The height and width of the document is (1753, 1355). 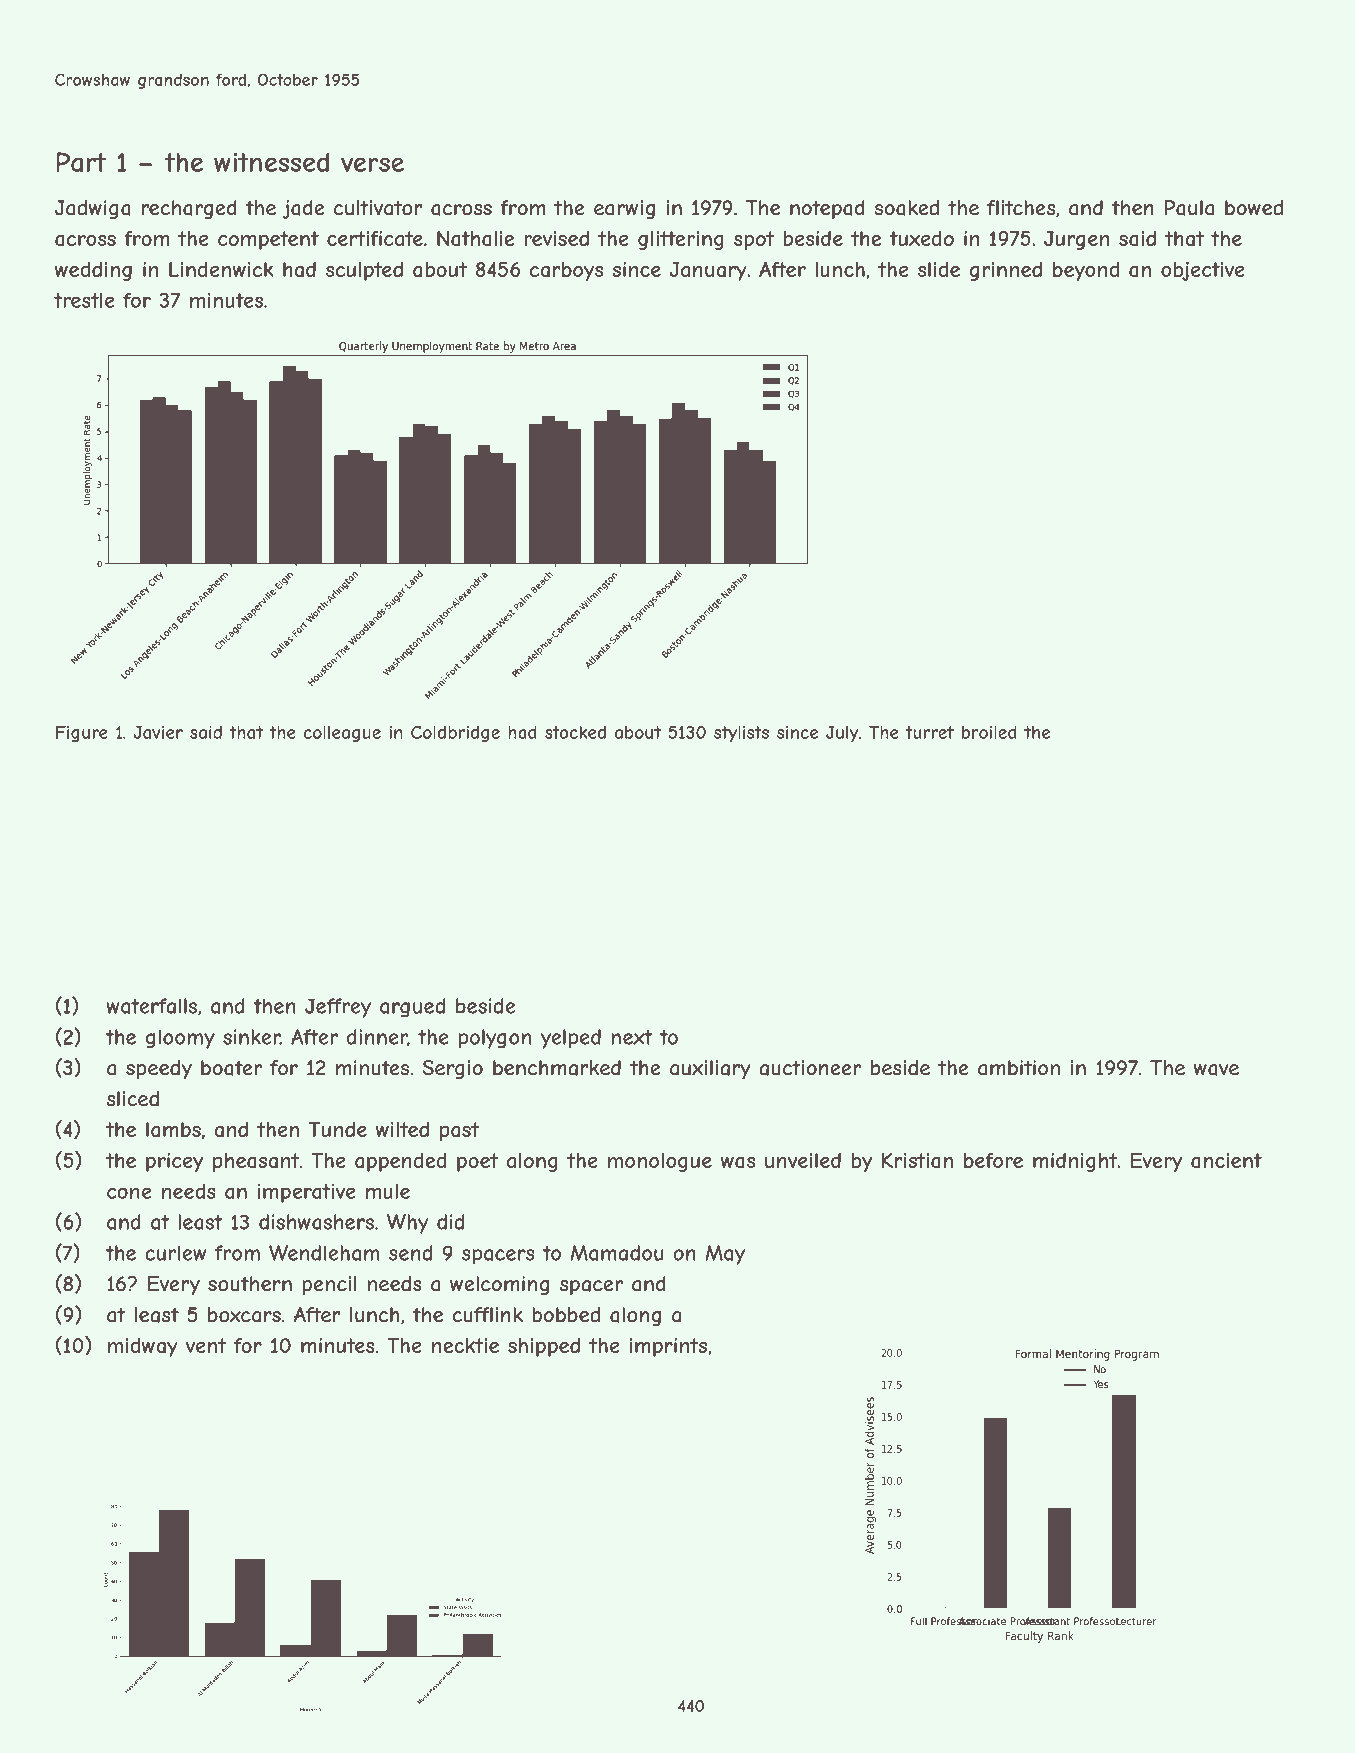 I want to click on bowed, so click(x=1254, y=208).
